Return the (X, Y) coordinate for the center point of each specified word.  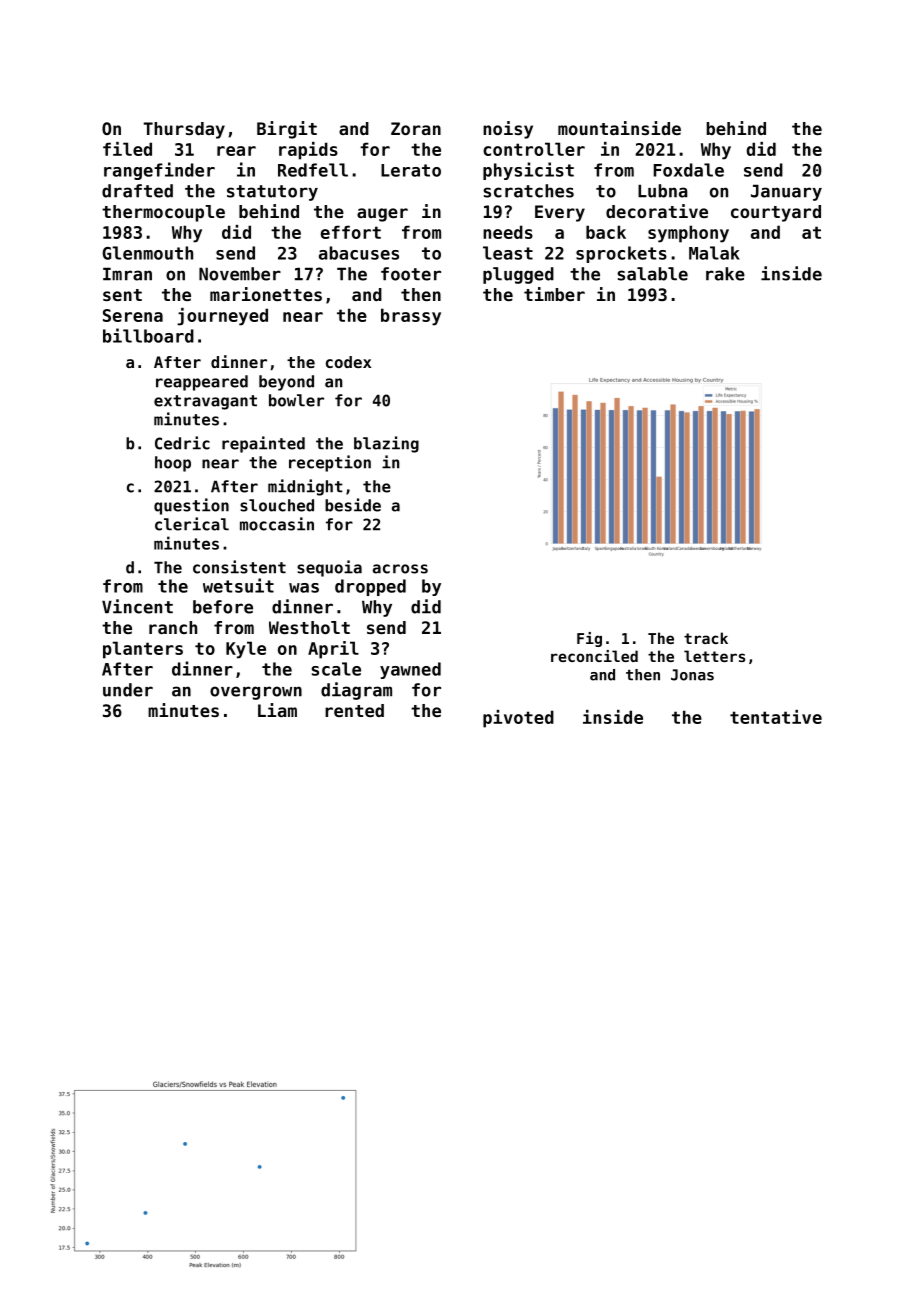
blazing (386, 444)
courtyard (776, 213)
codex (348, 362)
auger (382, 215)
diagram (356, 691)
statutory (272, 193)
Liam (277, 710)
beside (353, 505)
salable (652, 274)
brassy (411, 317)
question (191, 506)
